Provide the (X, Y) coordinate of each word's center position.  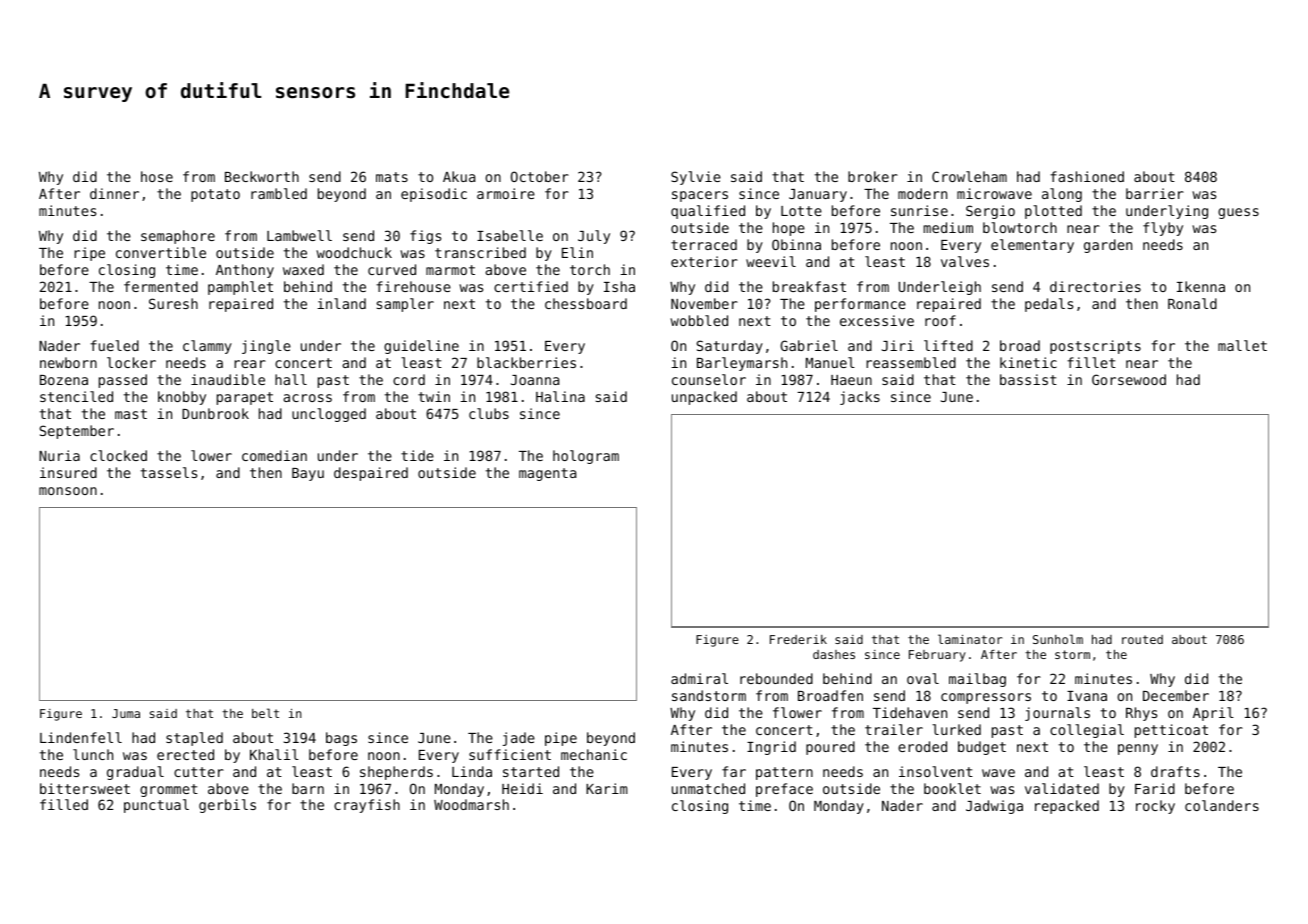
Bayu (308, 474)
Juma (126, 713)
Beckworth (262, 176)
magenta (547, 474)
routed (1142, 639)
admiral (699, 678)
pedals (1049, 305)
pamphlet (240, 288)
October (540, 176)
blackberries (526, 362)
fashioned (1087, 176)
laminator (970, 639)
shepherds (396, 773)
